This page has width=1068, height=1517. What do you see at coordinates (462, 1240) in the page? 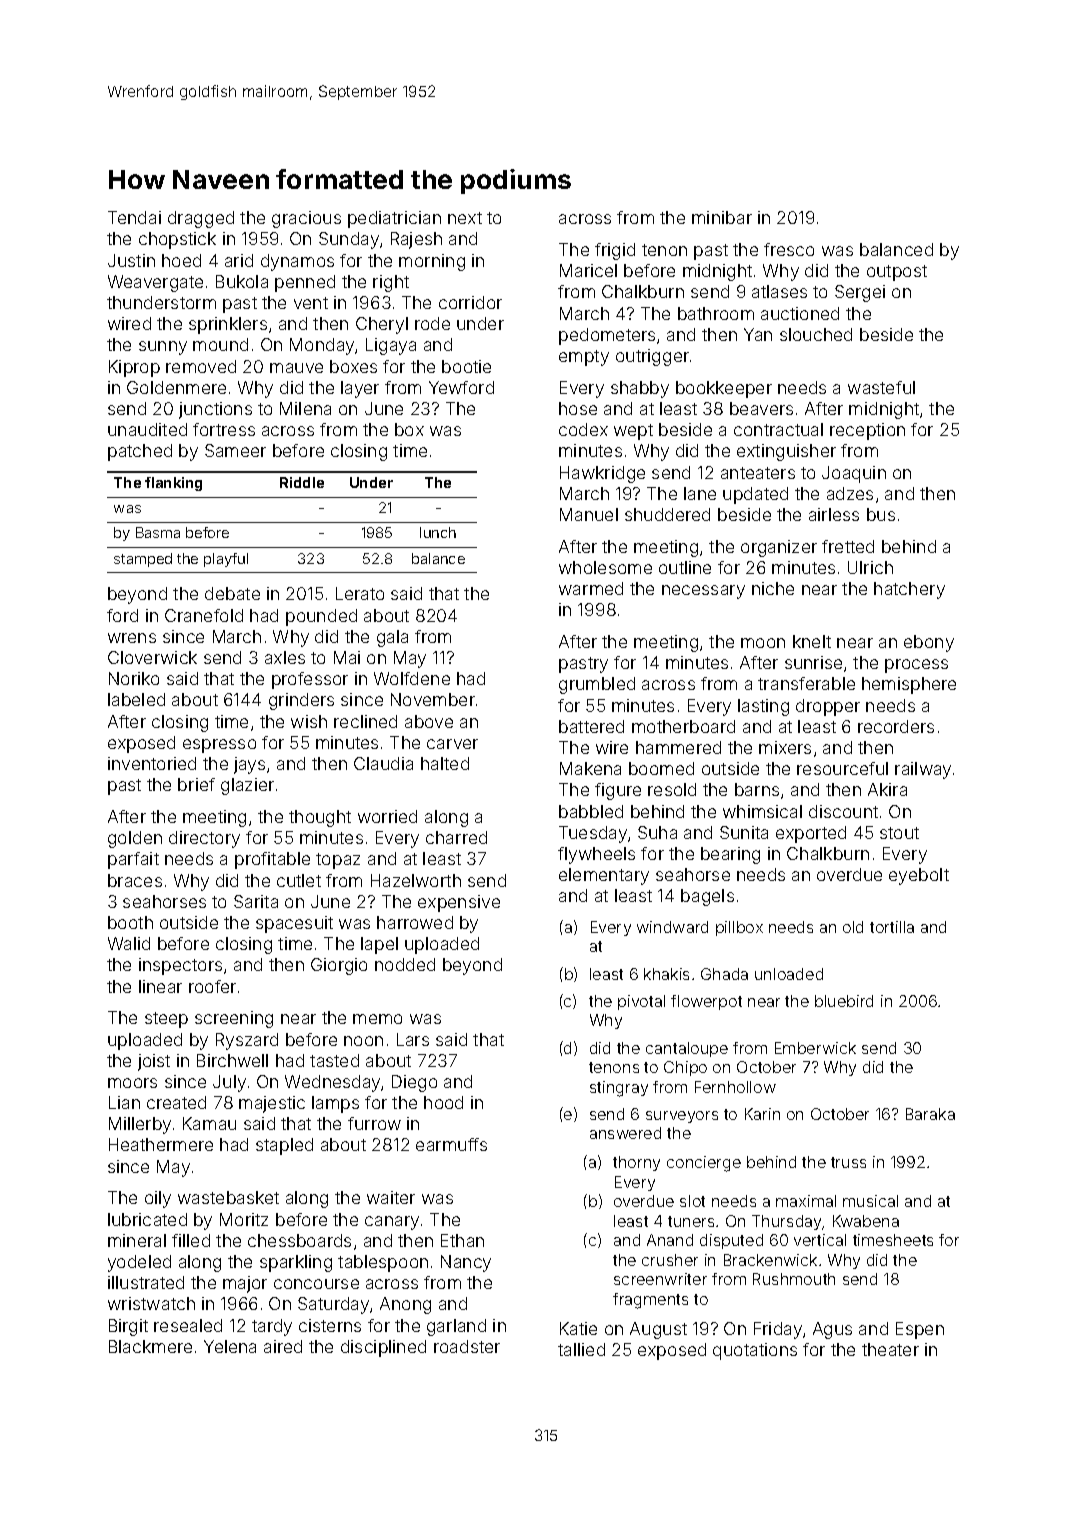
I see `Ethan` at bounding box center [462, 1240].
